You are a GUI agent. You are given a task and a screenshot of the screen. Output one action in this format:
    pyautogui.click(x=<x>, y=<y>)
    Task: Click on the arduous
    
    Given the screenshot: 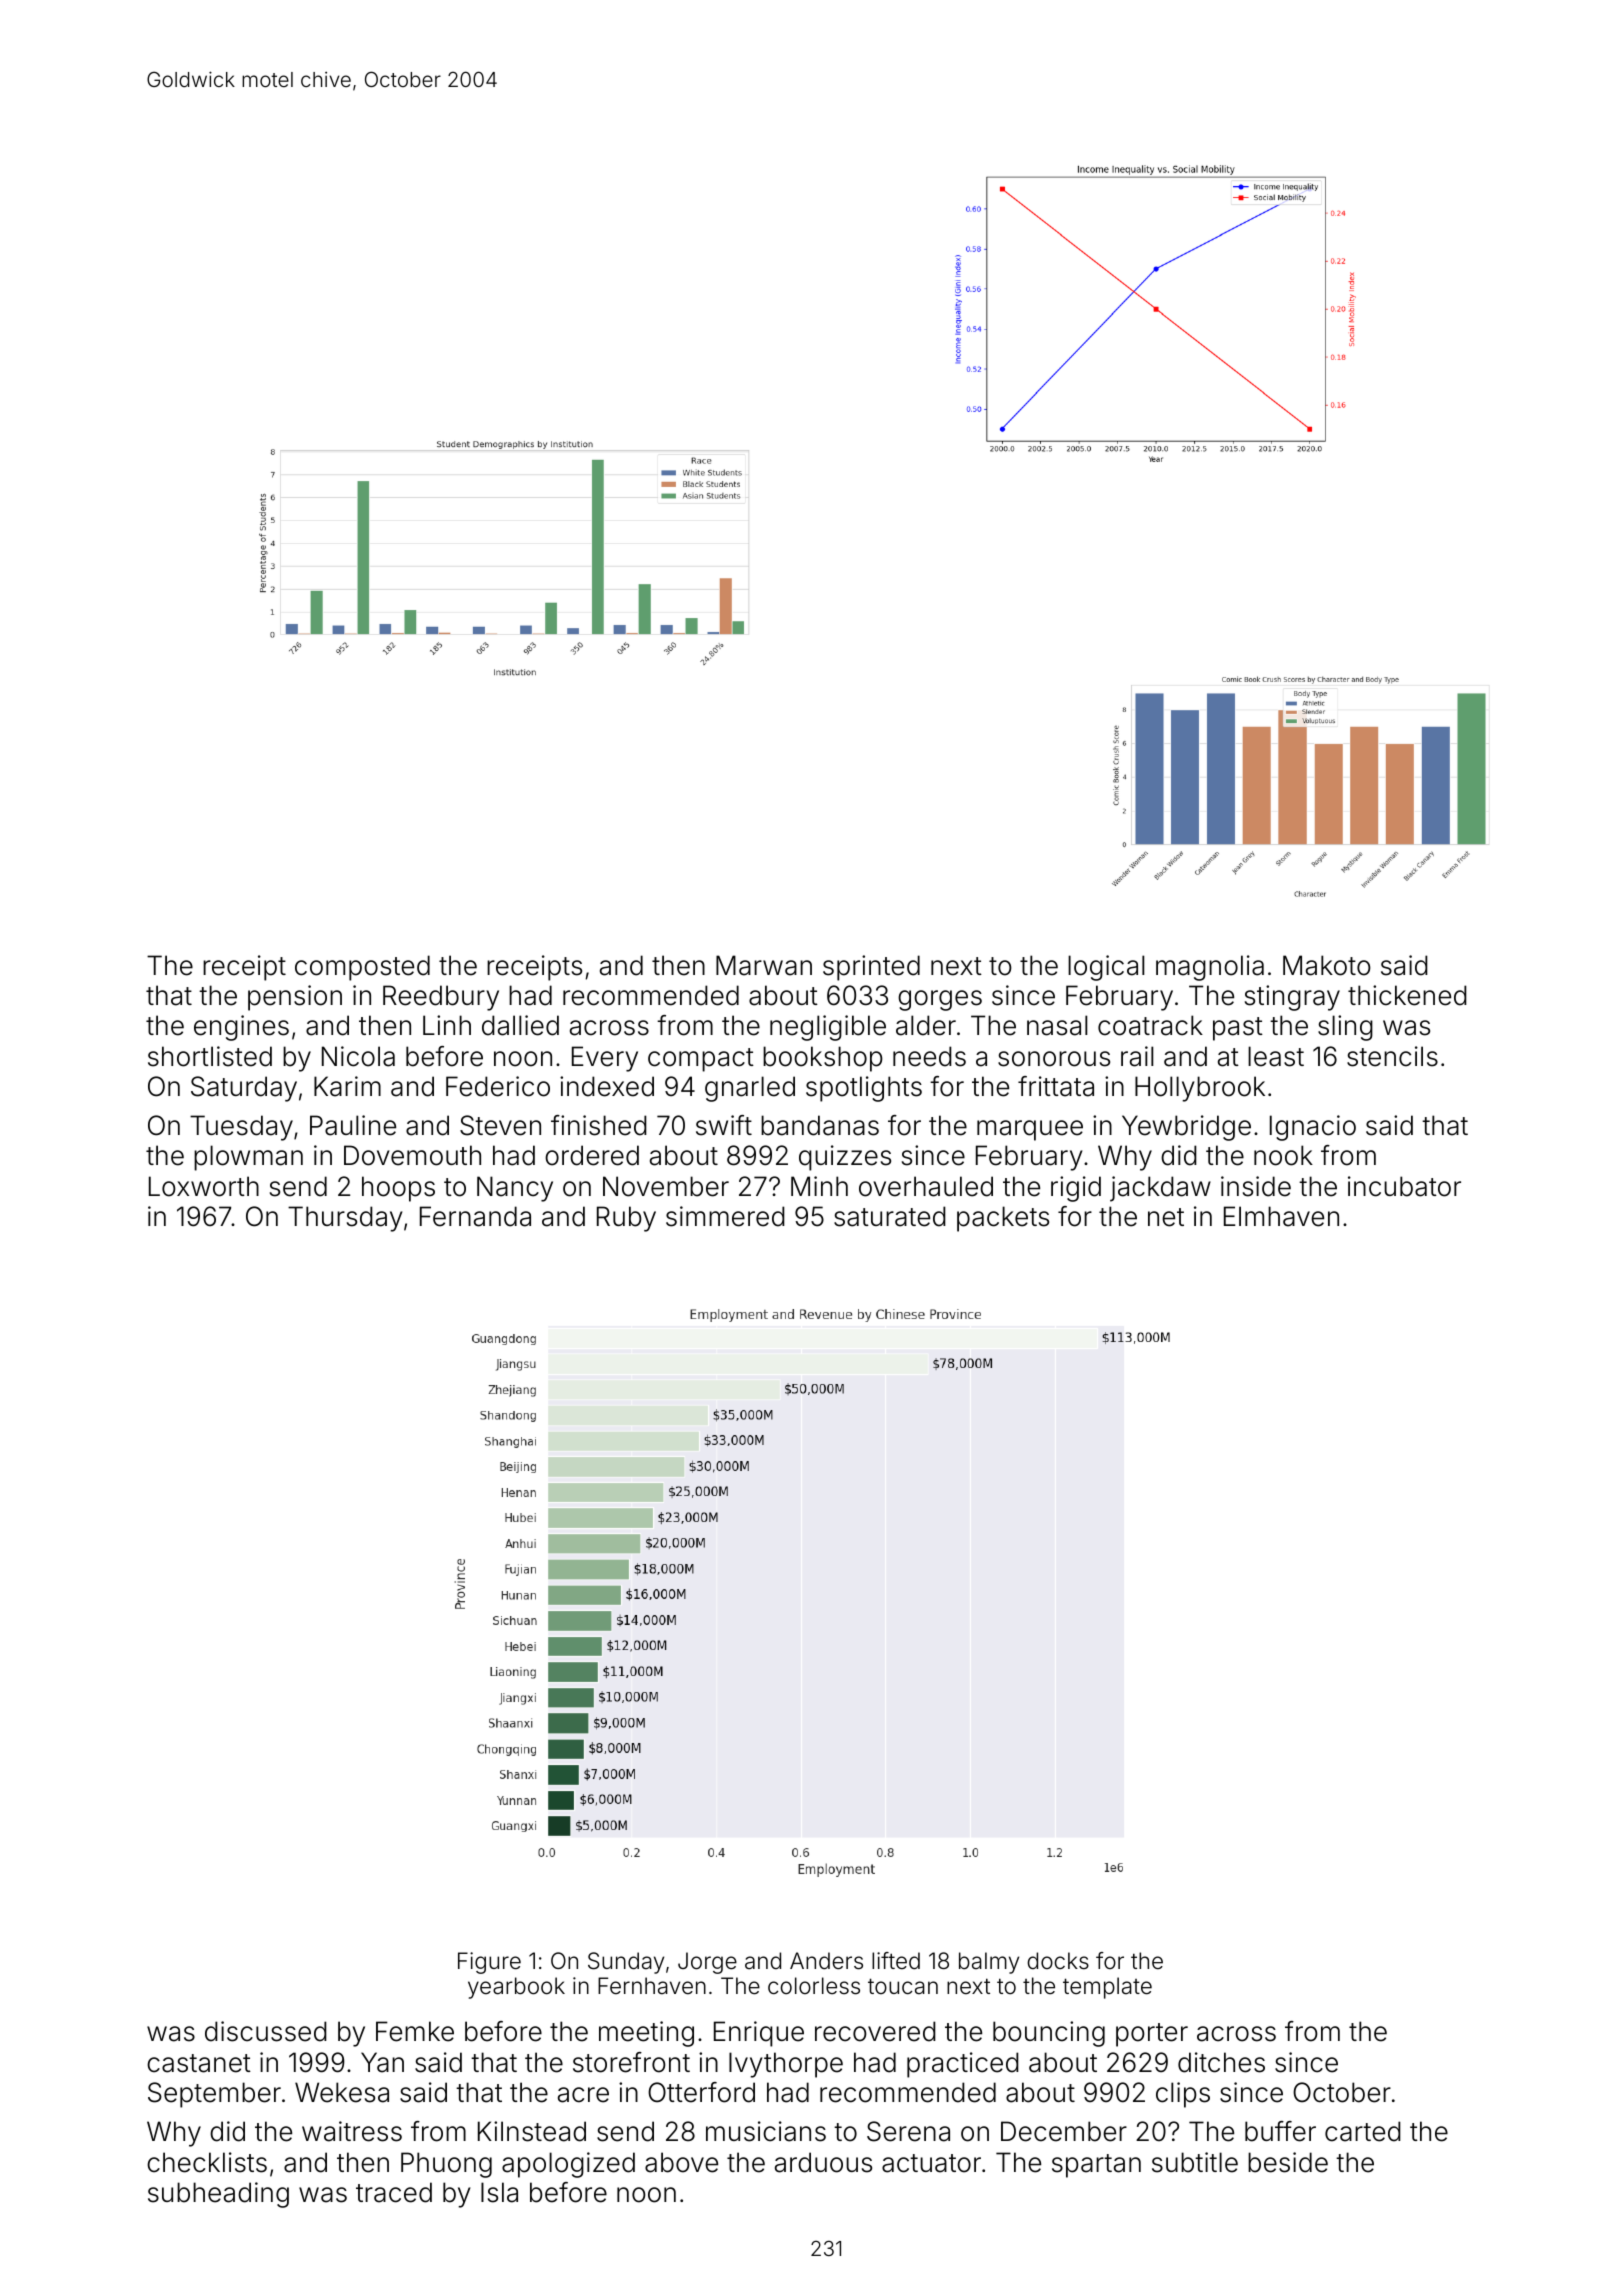 What is the action you would take?
    pyautogui.click(x=823, y=2162)
